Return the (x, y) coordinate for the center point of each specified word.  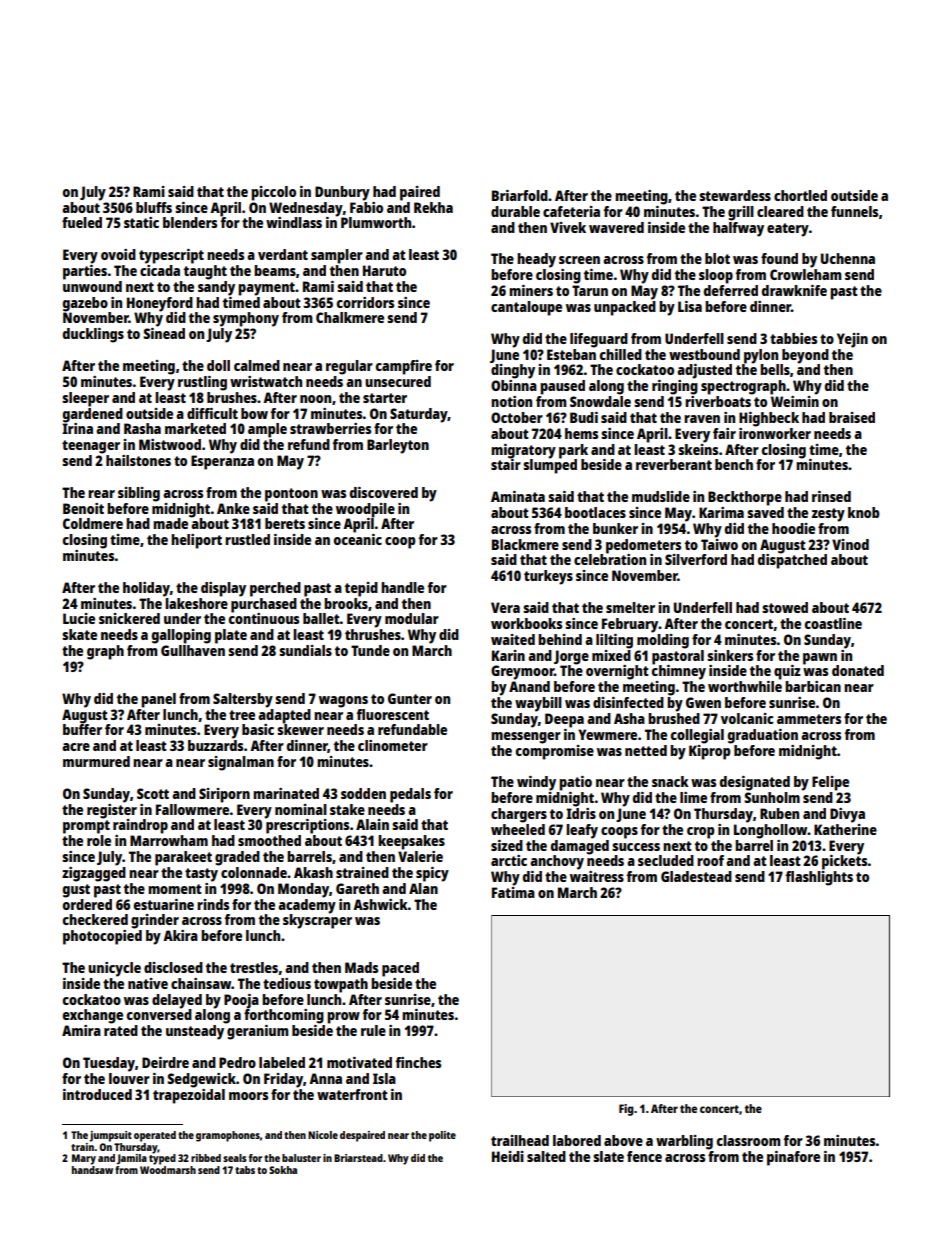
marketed (195, 428)
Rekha (433, 207)
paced (400, 969)
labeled (282, 1062)
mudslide (661, 496)
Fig (626, 1110)
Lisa (690, 306)
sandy (216, 288)
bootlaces (595, 512)
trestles (254, 967)
